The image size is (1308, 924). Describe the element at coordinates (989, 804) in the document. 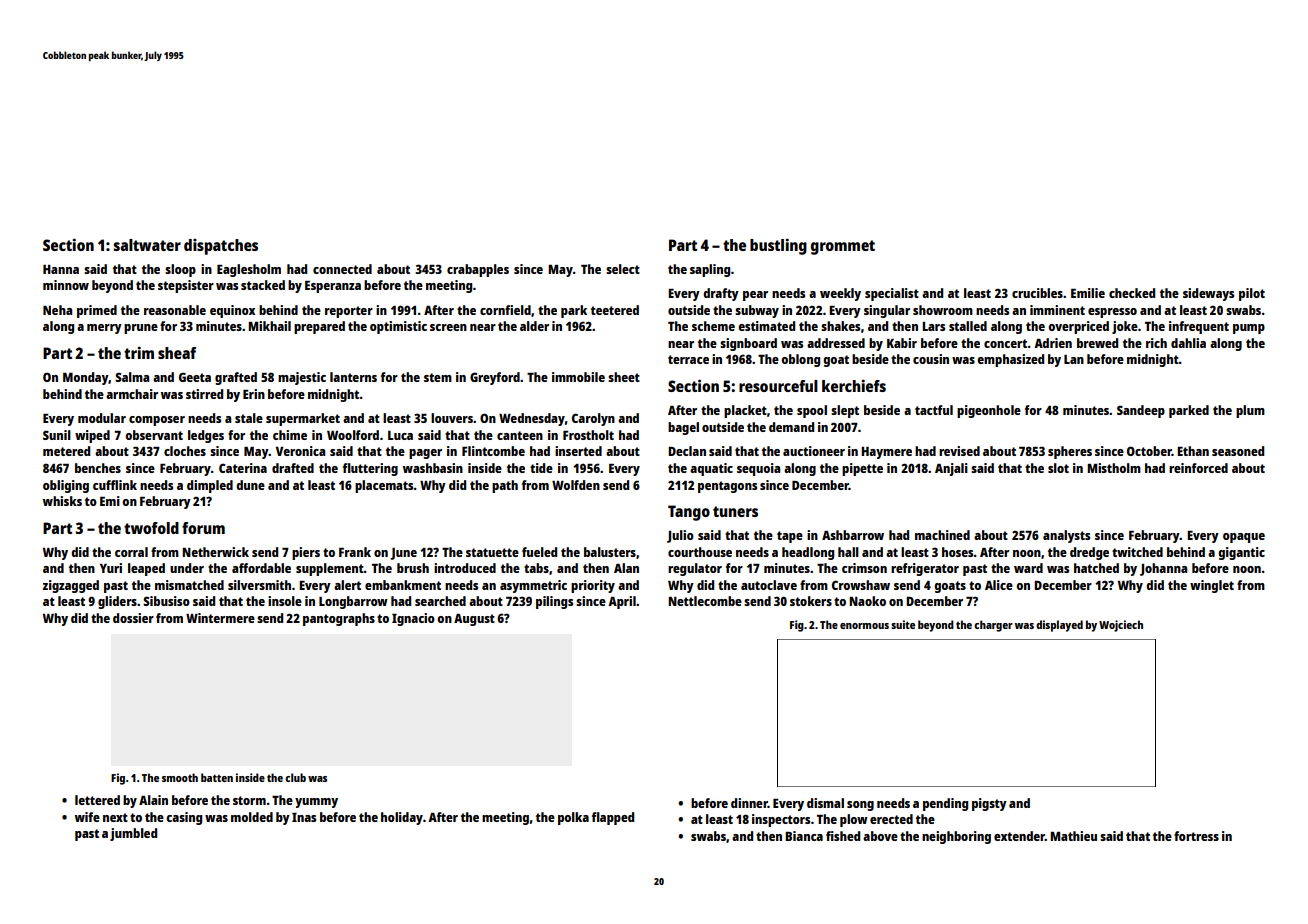

I see `pigsty` at that location.
